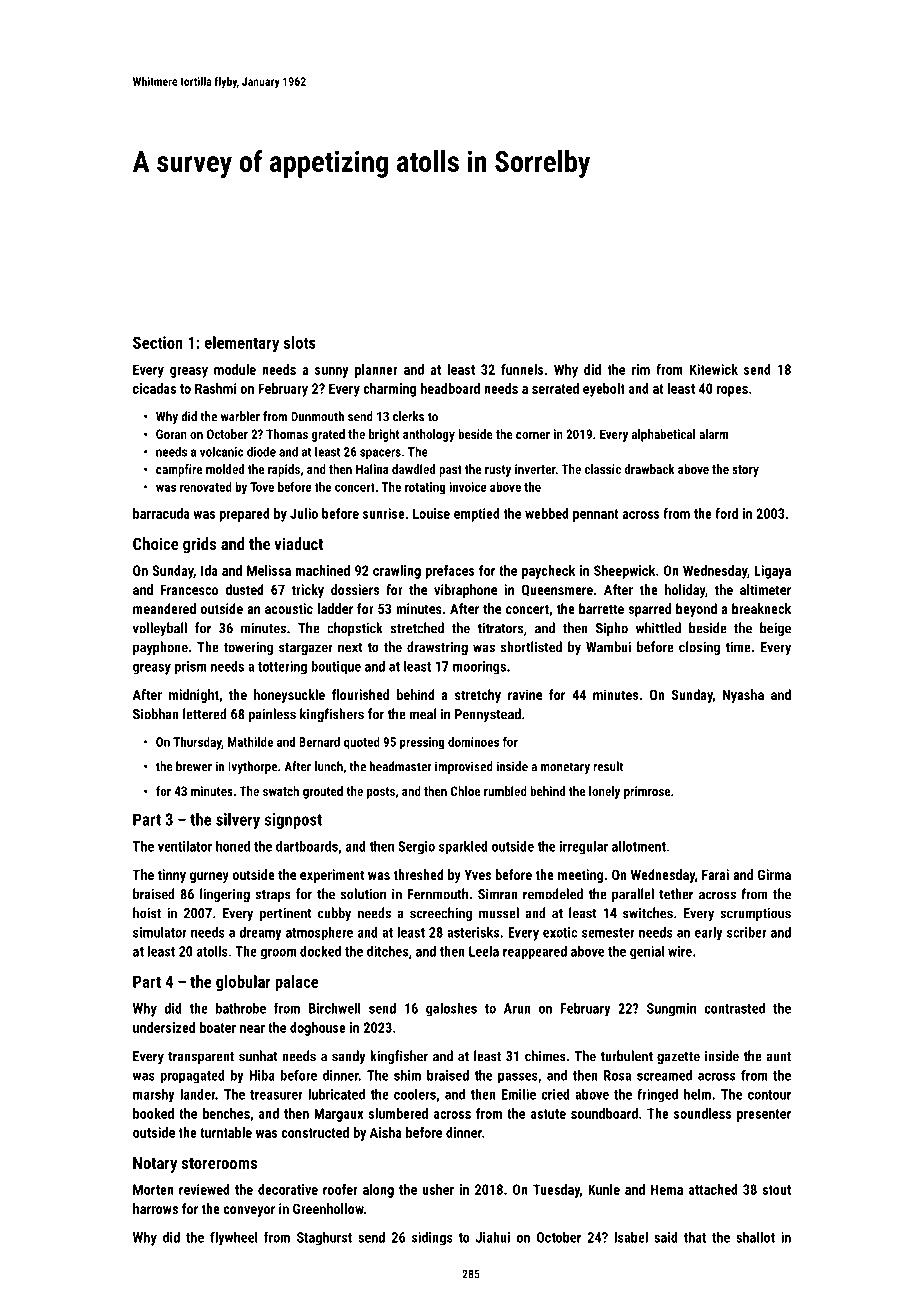 This screenshot has width=924, height=1314. What do you see at coordinates (505, 791) in the screenshot?
I see `rumbled` at bounding box center [505, 791].
